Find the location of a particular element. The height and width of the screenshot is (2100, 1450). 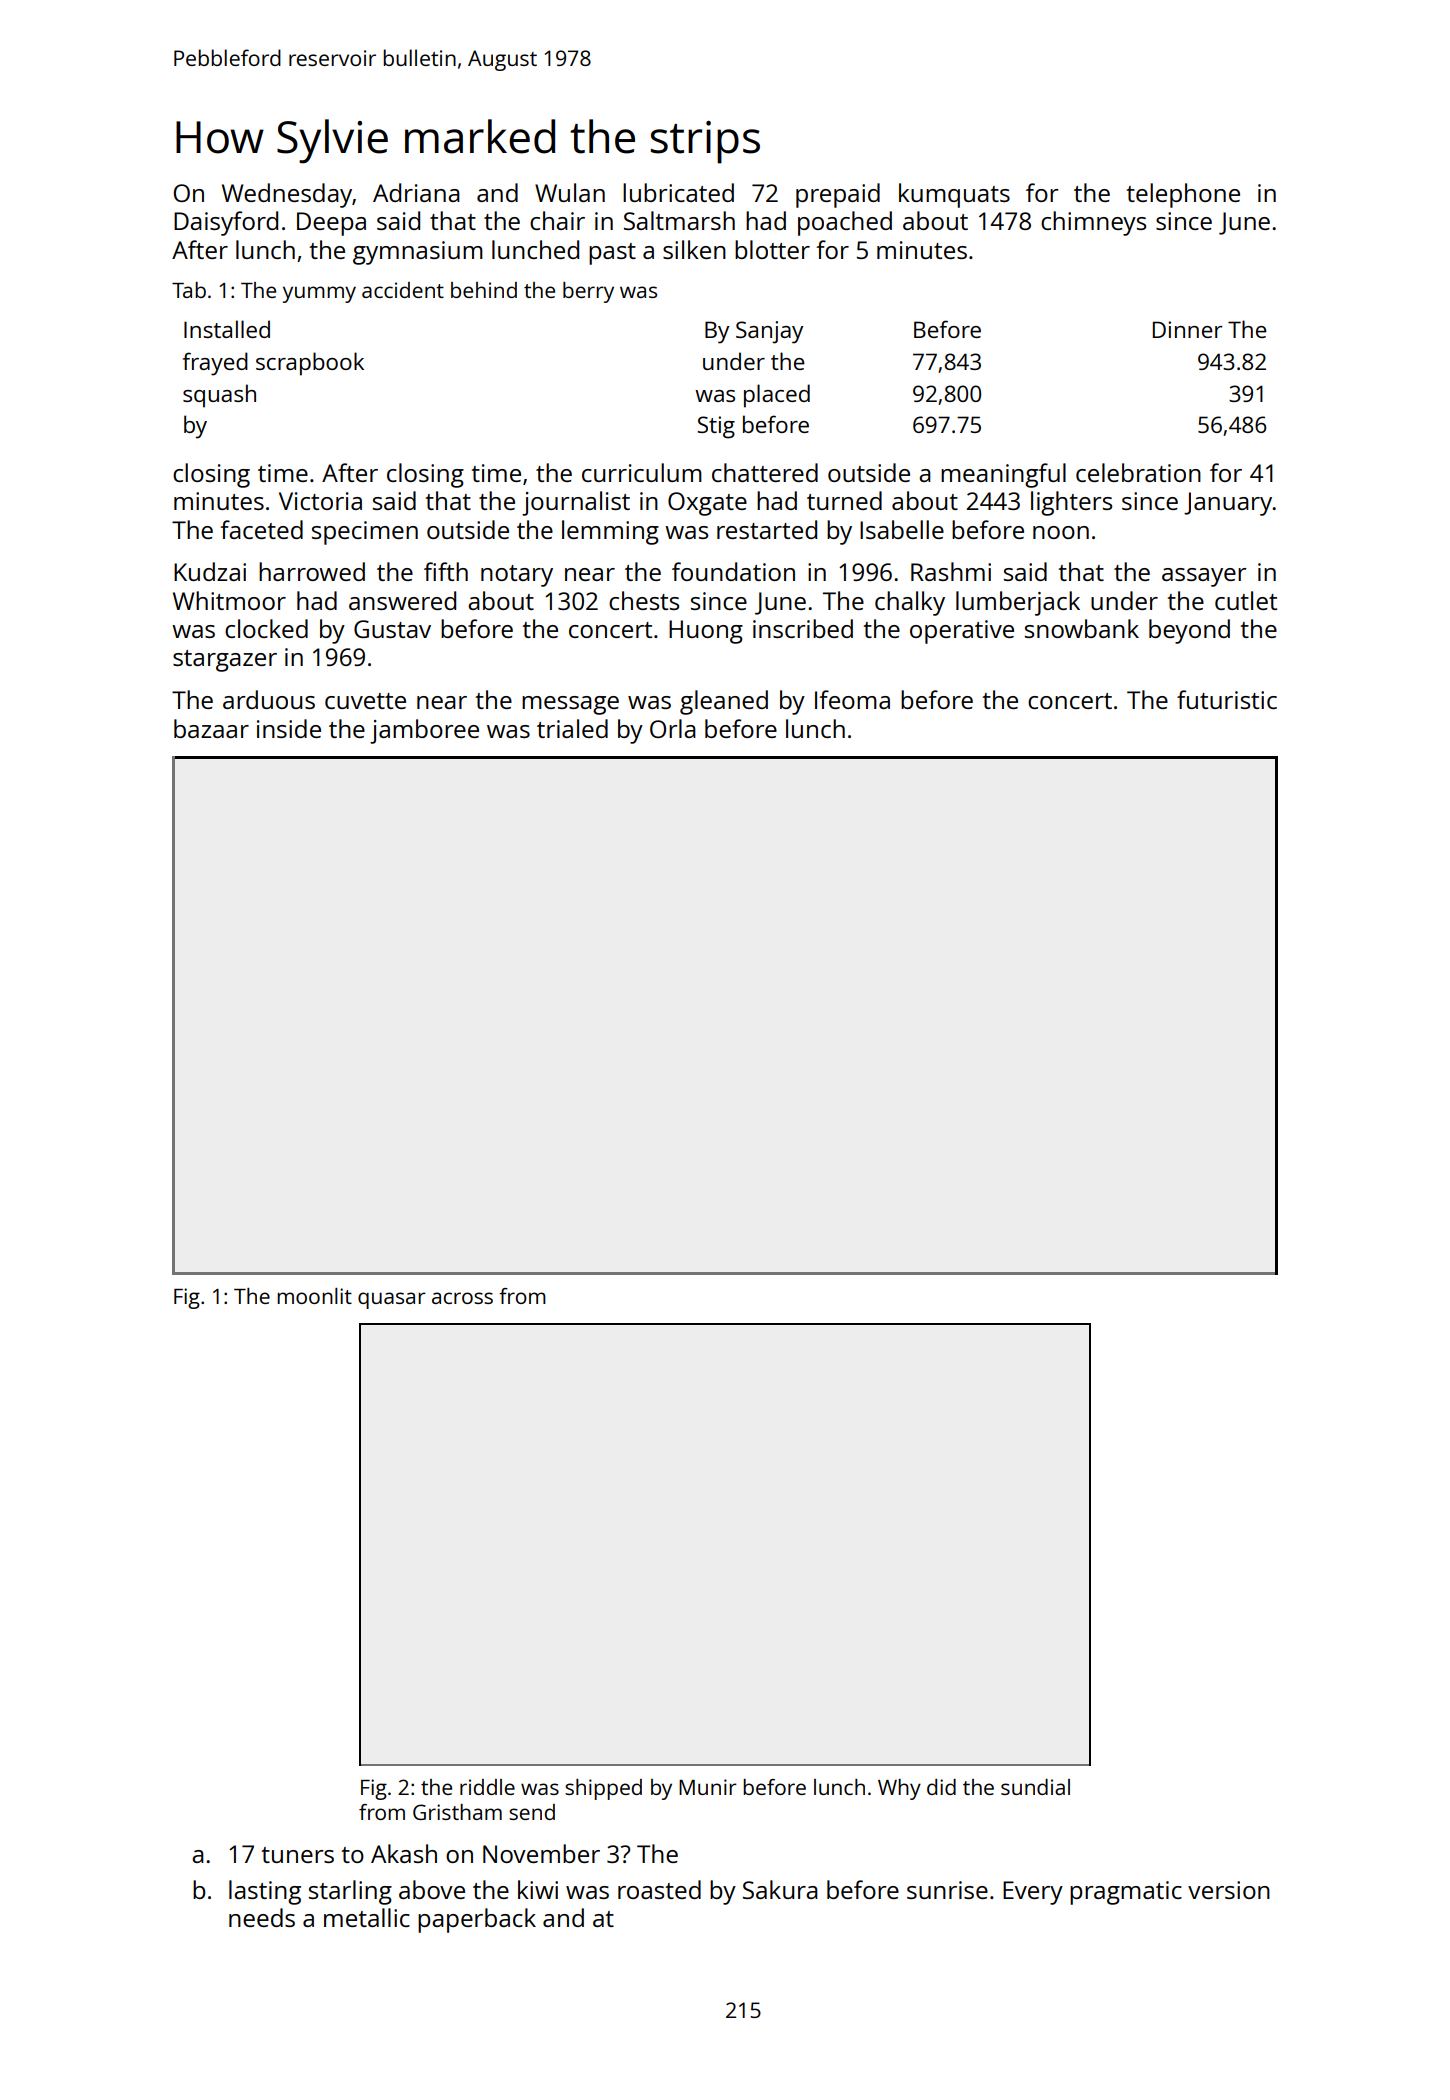

prepaid is located at coordinates (838, 195).
